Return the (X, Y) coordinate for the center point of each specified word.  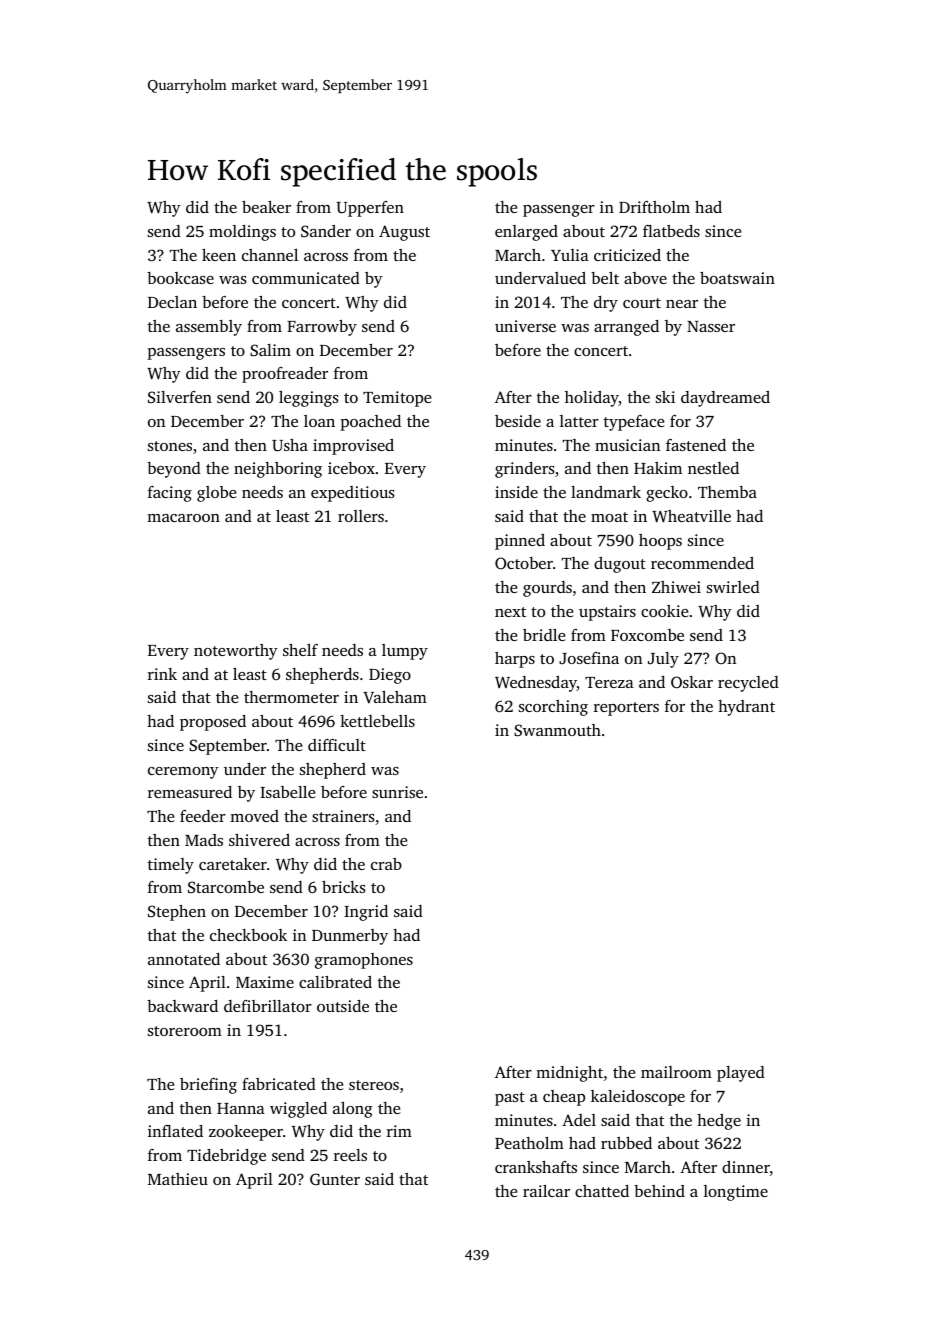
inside (516, 492)
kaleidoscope (638, 1098)
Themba (727, 492)
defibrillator (268, 1006)
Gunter (335, 1179)
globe (216, 494)
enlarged (526, 233)
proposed (213, 723)
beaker (266, 207)
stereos (374, 1085)
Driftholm (654, 207)
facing (170, 494)
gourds (547, 589)
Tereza (609, 682)
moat (609, 517)
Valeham (395, 697)
